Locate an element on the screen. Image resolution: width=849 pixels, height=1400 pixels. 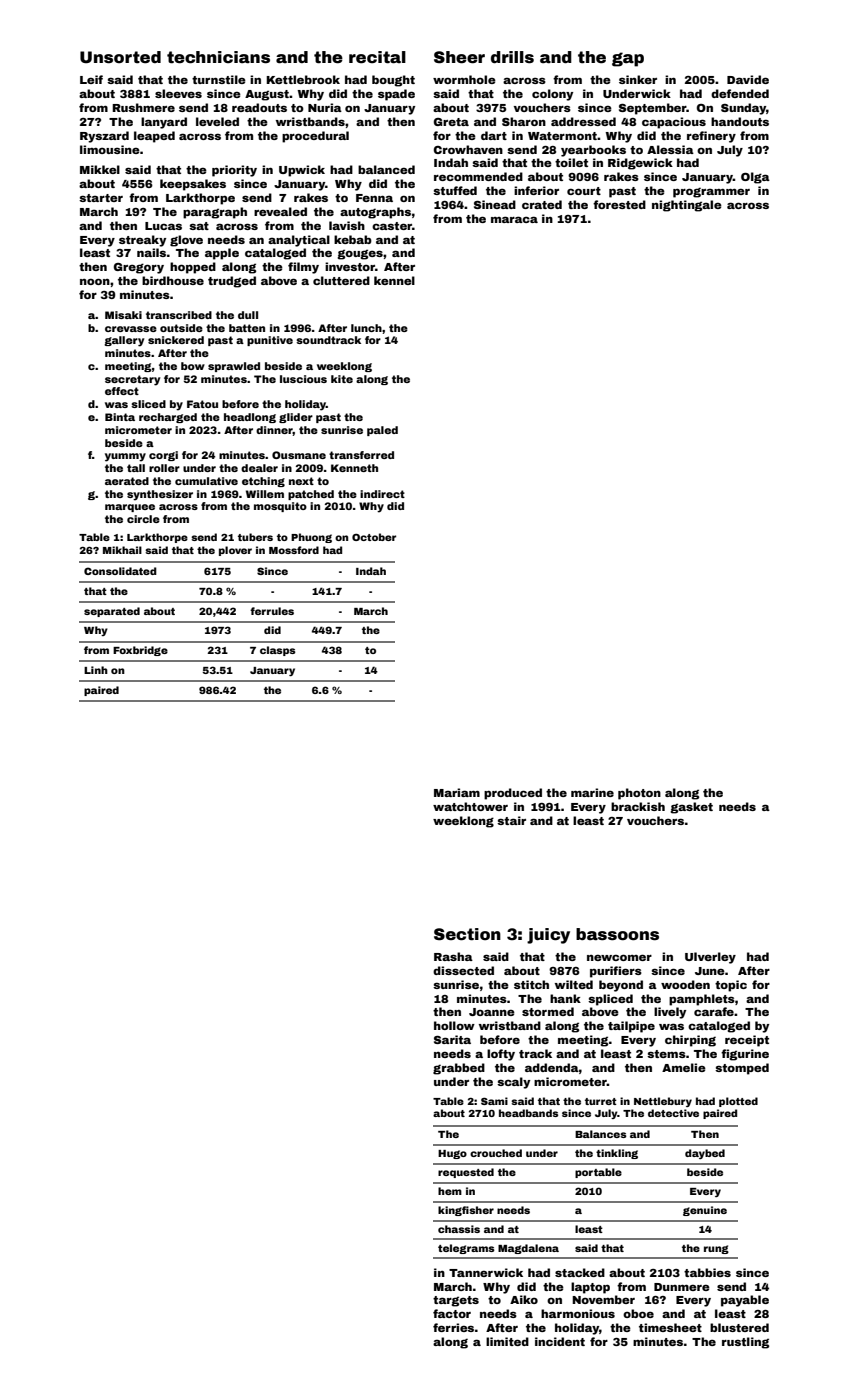
drills is located at coordinates (512, 57).
